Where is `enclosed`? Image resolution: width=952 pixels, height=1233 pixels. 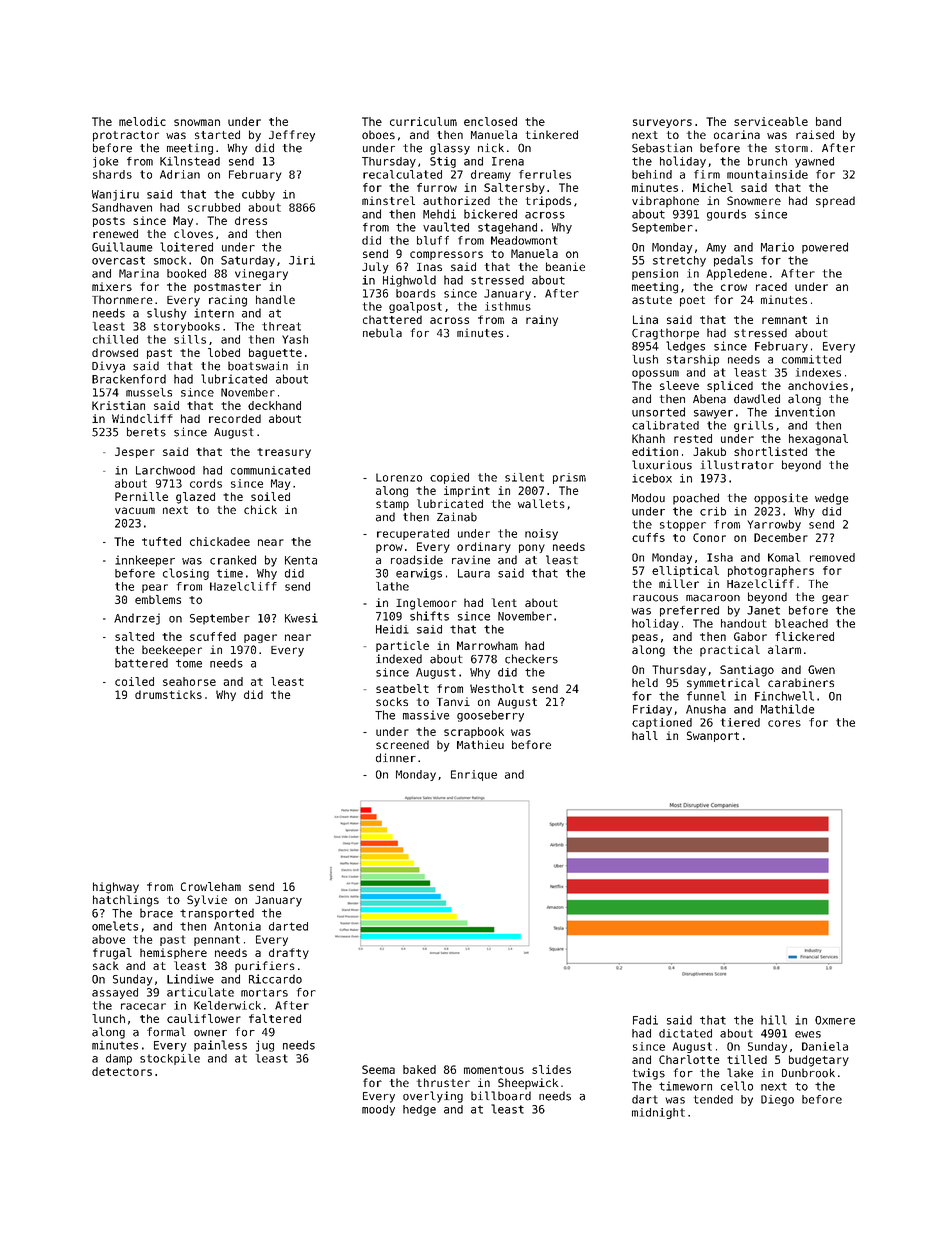
enclosed is located at coordinates (490, 121).
